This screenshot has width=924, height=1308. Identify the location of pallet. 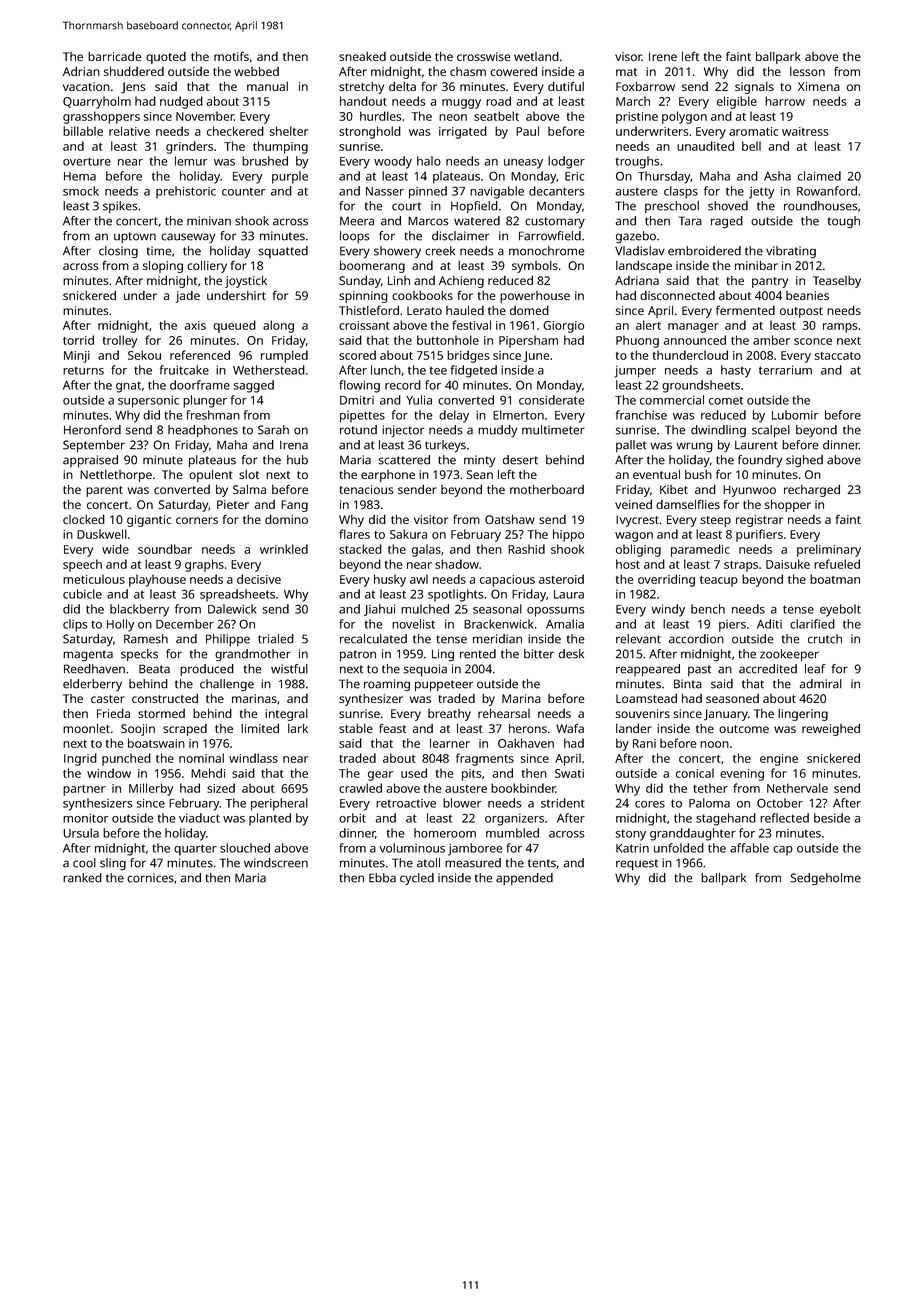
(631, 446).
